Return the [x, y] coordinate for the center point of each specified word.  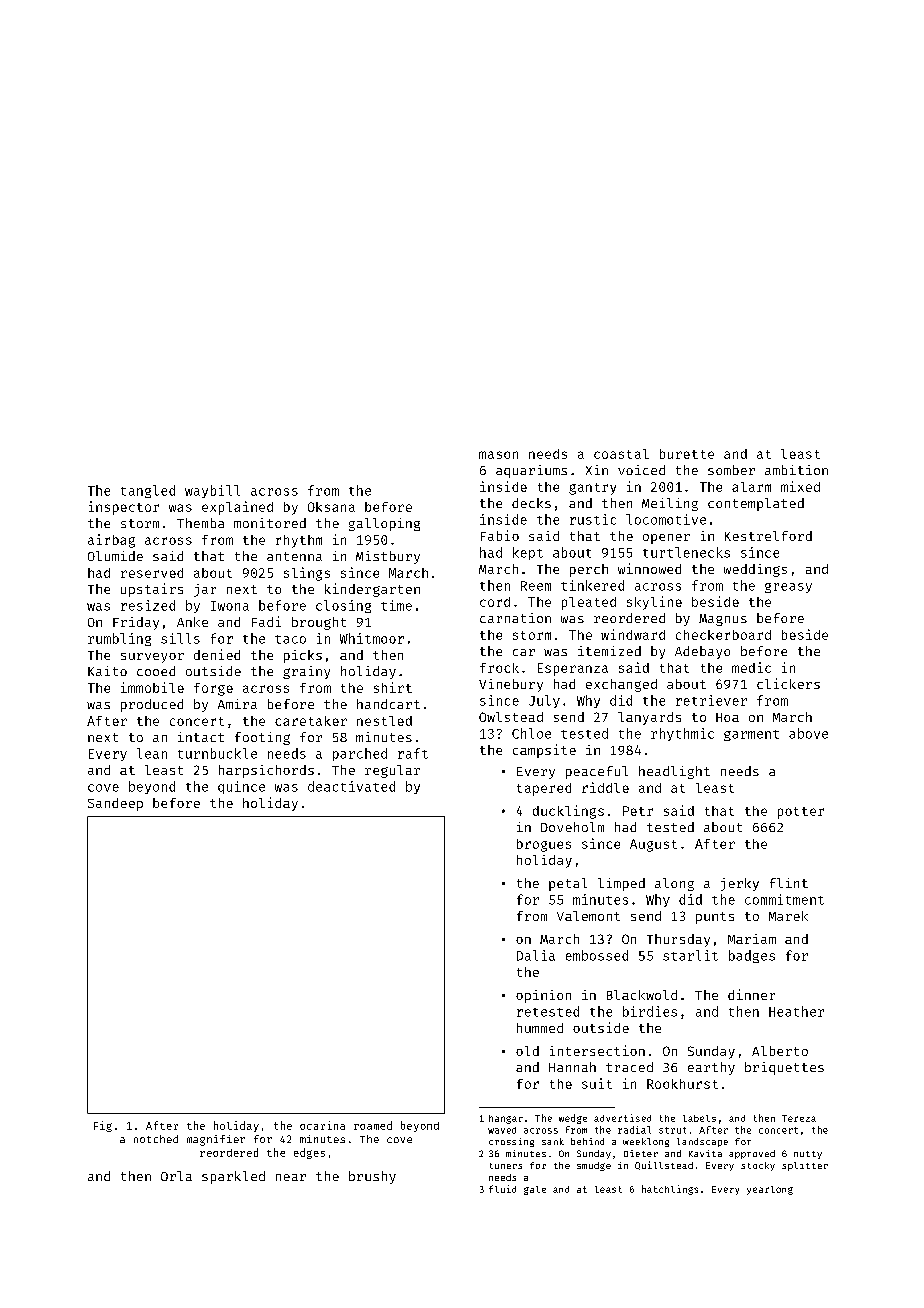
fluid [502, 1189]
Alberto [780, 1051]
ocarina [322, 1125]
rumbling [119, 639]
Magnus [723, 620]
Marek [788, 916]
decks [531, 503]
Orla [176, 1176]
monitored [270, 523]
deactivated [351, 786]
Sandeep [115, 804]
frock [499, 668]
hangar [506, 1119]
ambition [796, 470]
